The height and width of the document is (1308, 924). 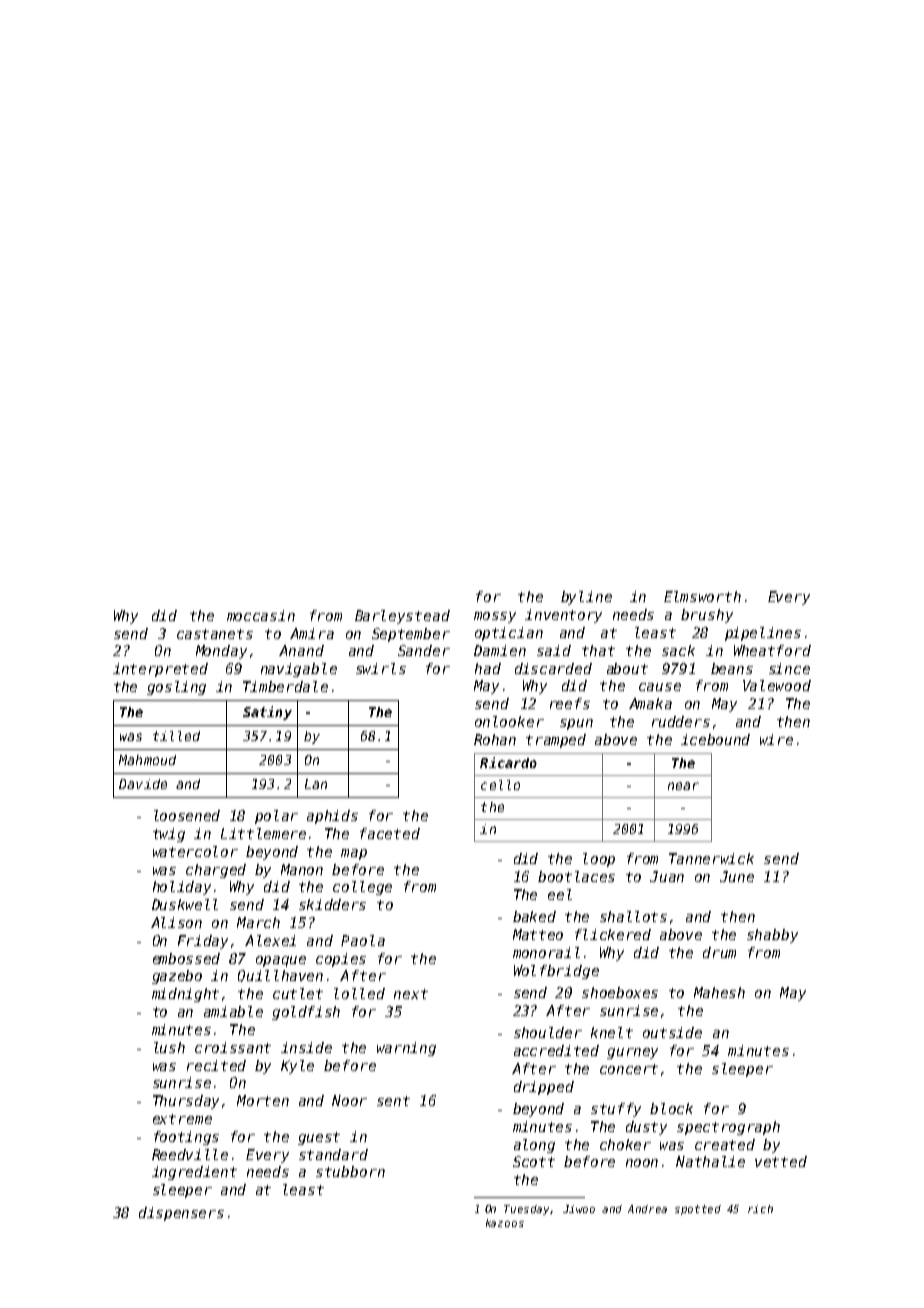 What do you see at coordinates (215, 634) in the document?
I see `castanets` at bounding box center [215, 634].
